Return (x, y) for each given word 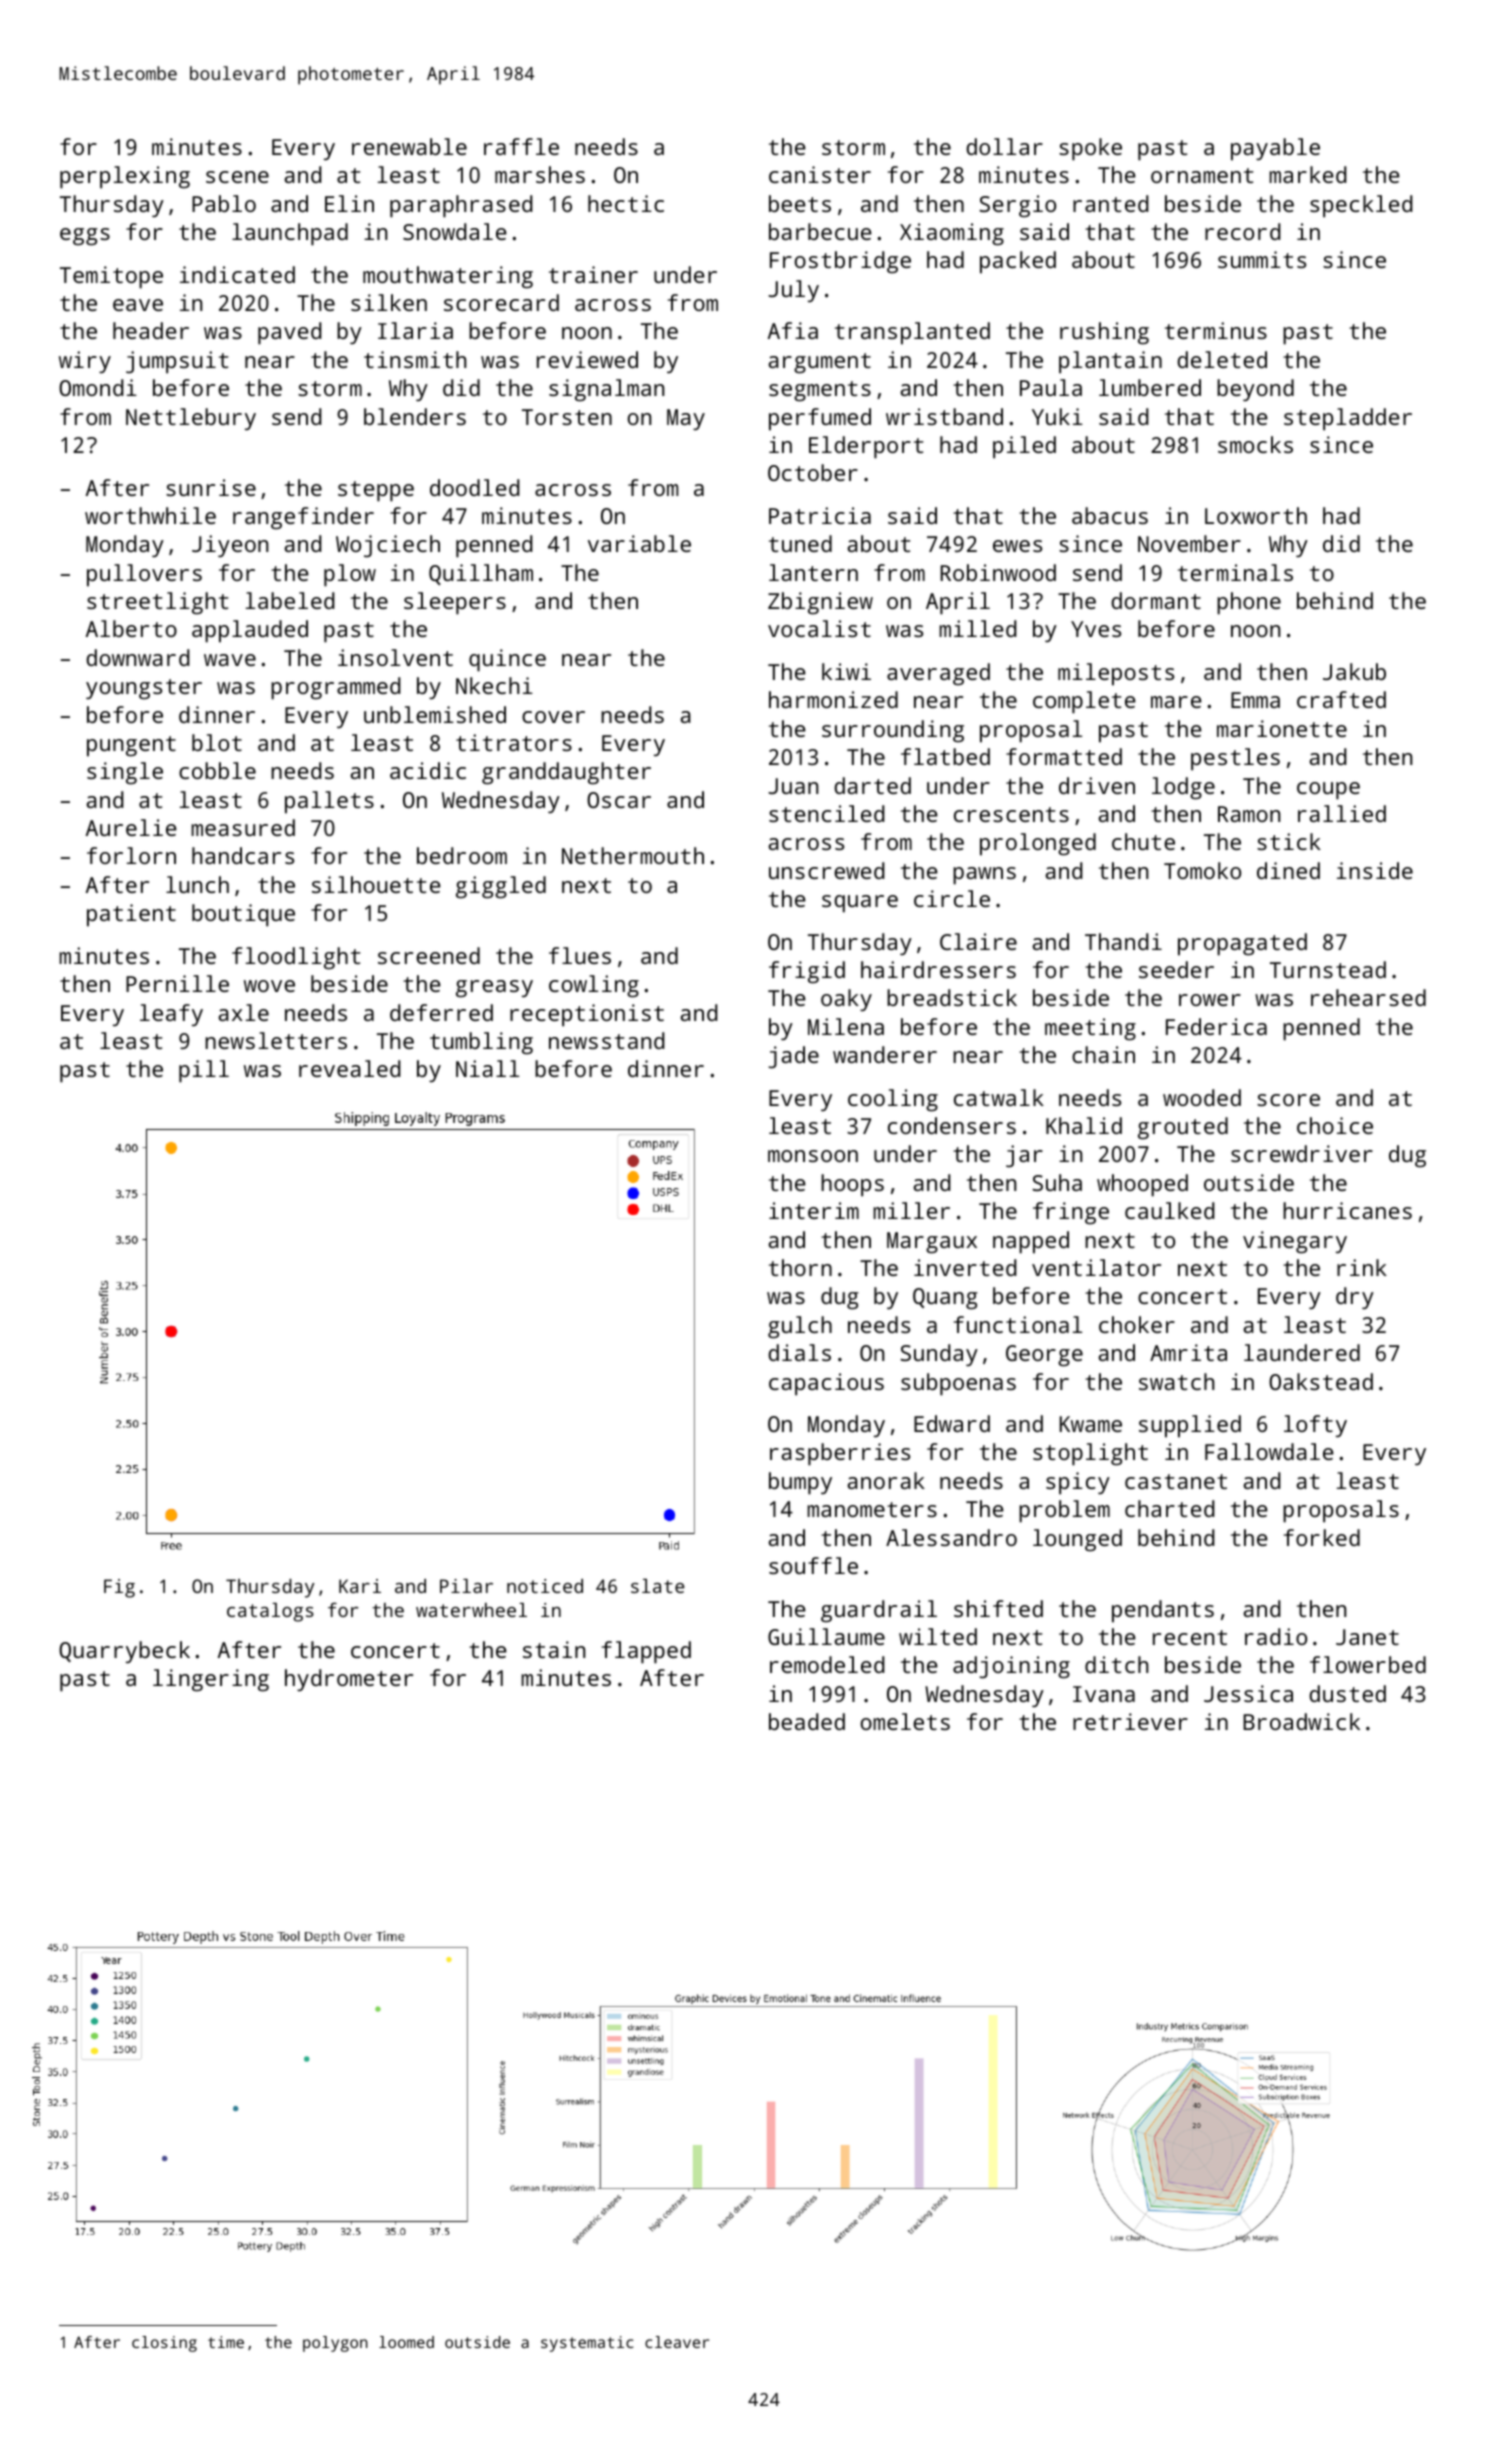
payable (1275, 149)
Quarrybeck (124, 1652)
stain (554, 1649)
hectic (626, 203)
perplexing (125, 177)
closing (164, 2344)
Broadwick (1301, 1721)
